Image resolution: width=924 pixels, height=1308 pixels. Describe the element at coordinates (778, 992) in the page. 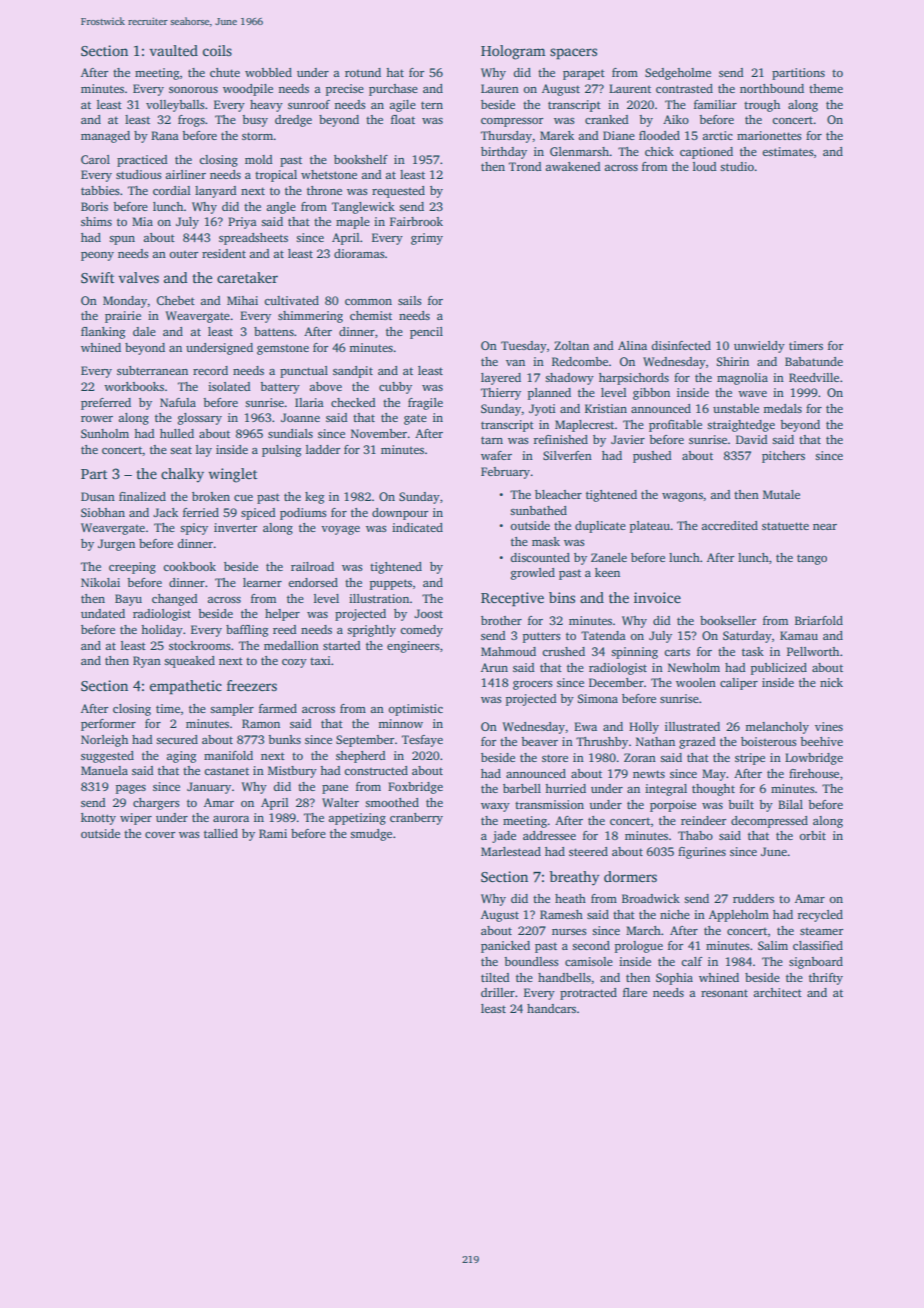

I see `architect` at that location.
